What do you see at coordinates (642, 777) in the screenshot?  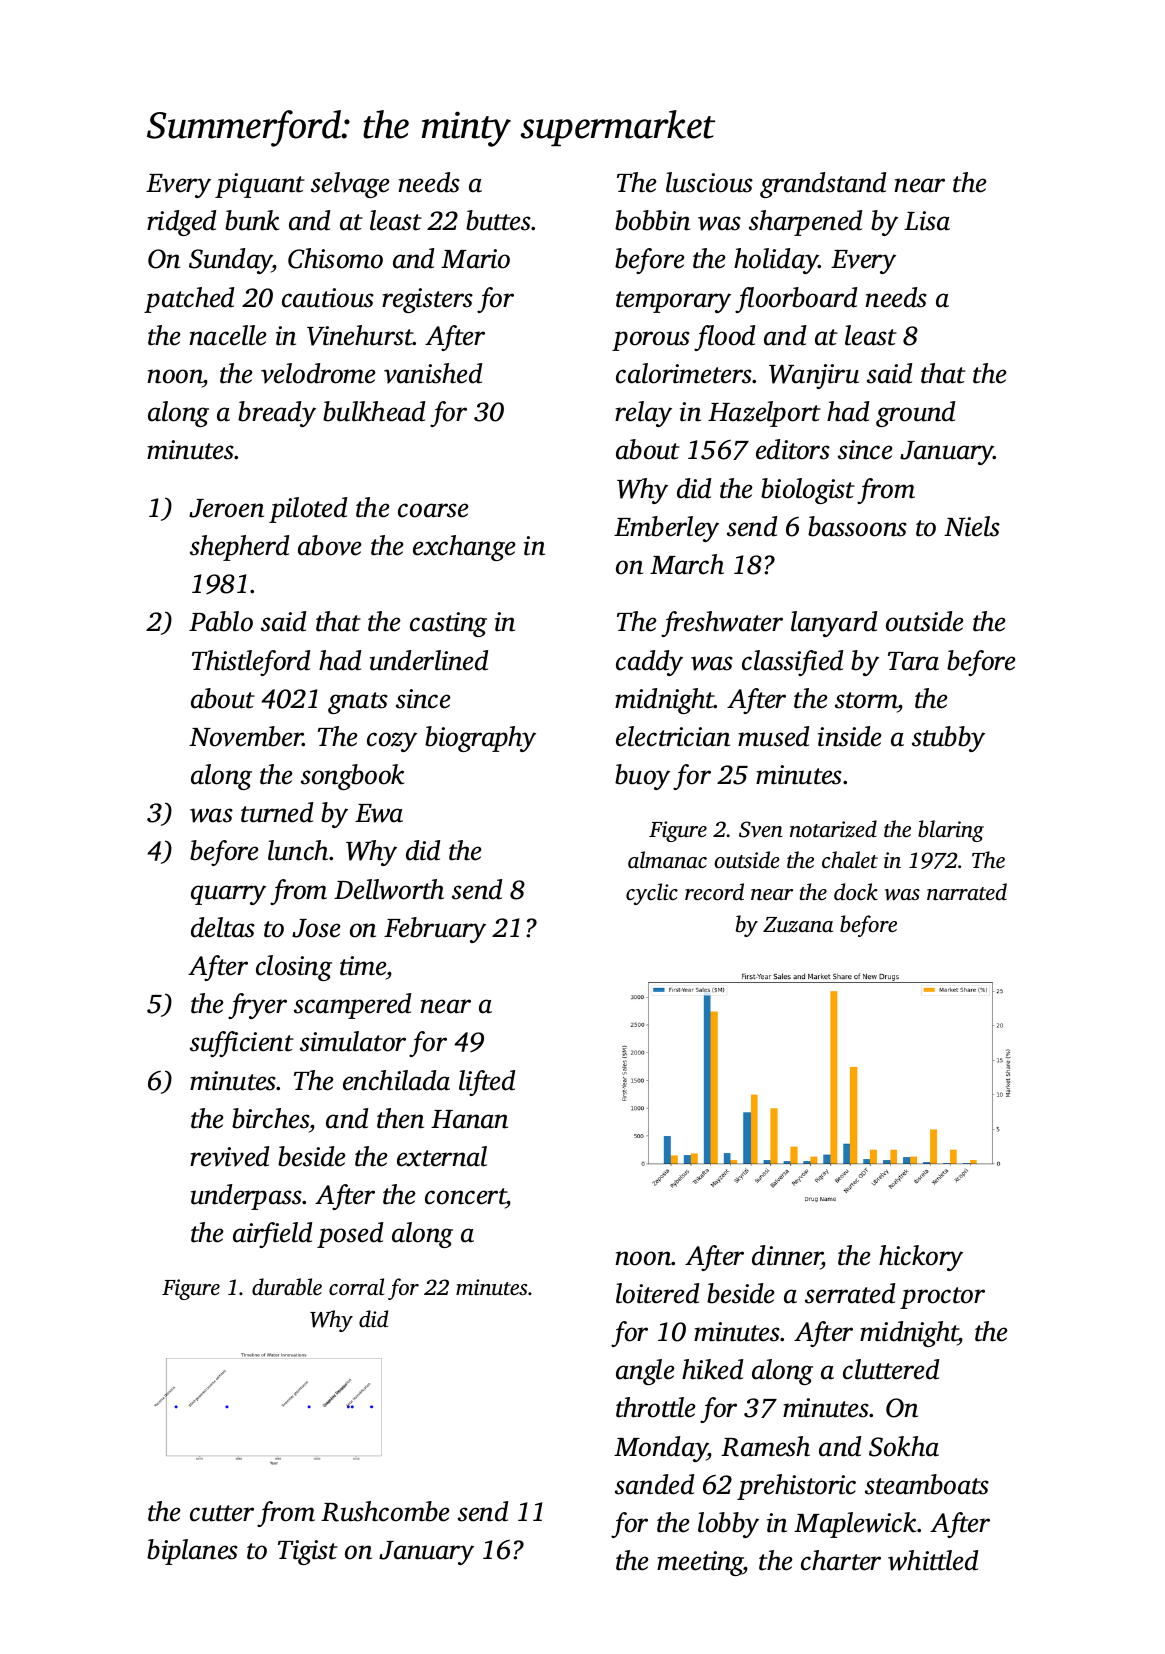 I see `buoy` at bounding box center [642, 777].
